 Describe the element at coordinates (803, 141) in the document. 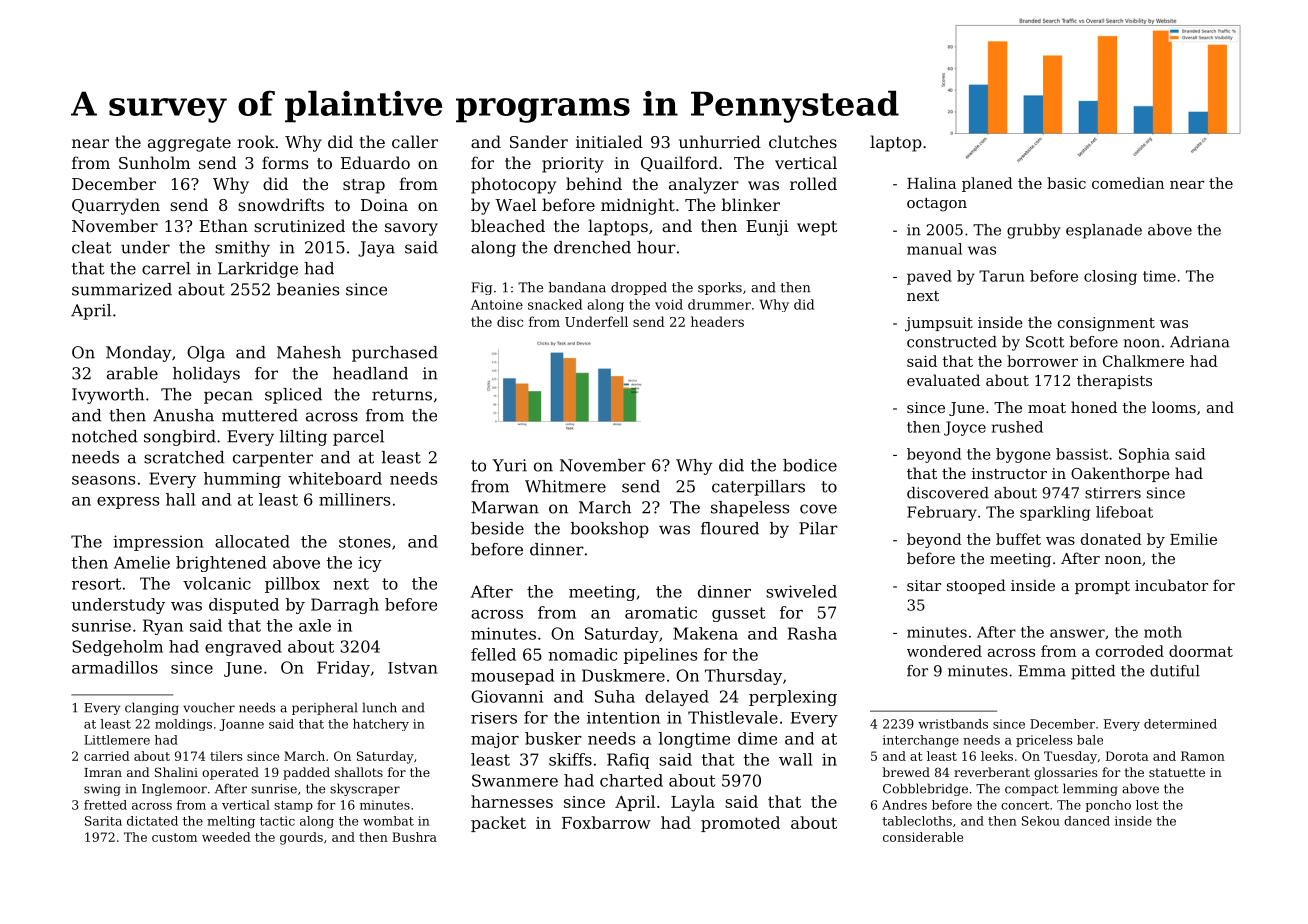

I see `clutches` at that location.
